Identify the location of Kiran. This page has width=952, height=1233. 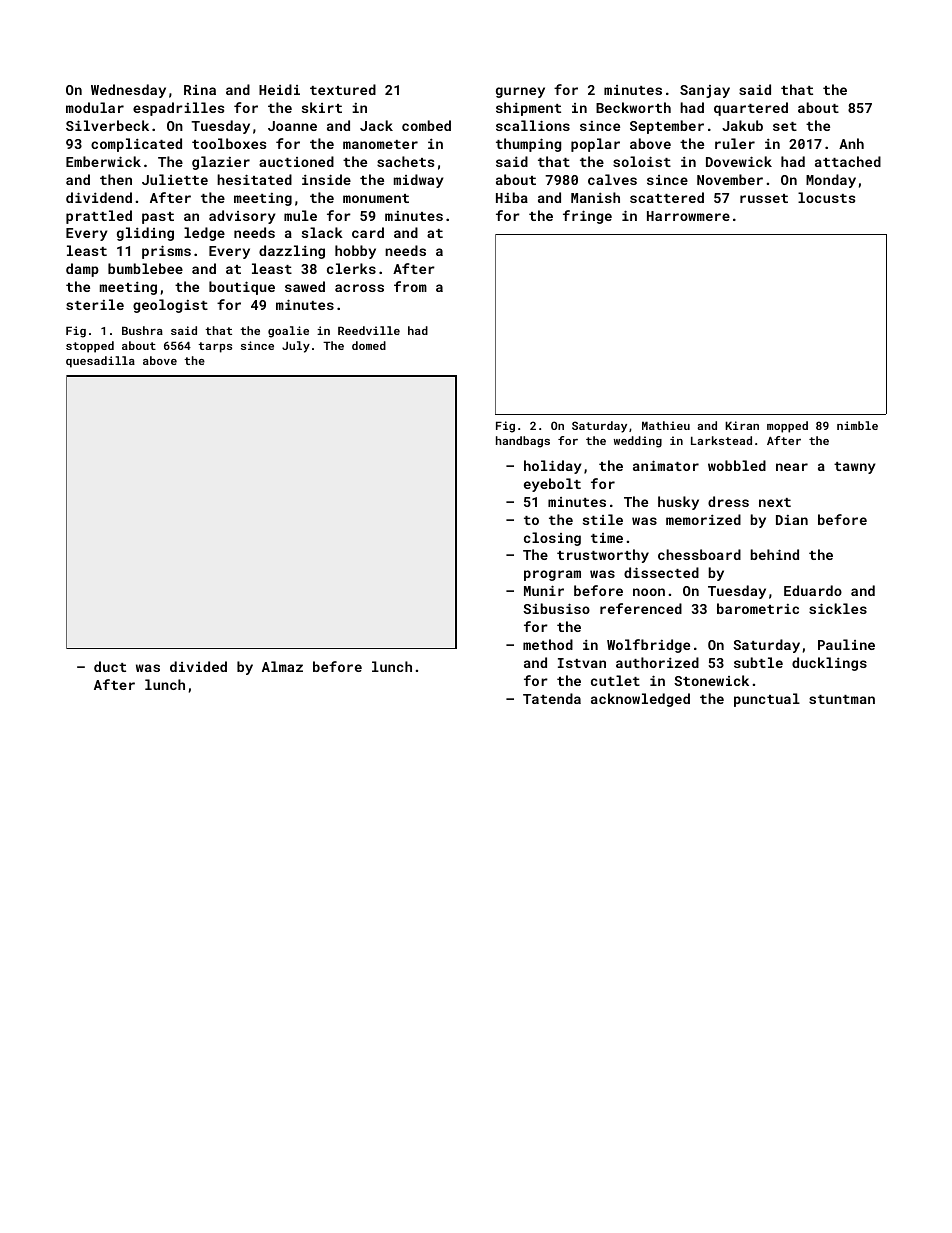
(742, 425).
